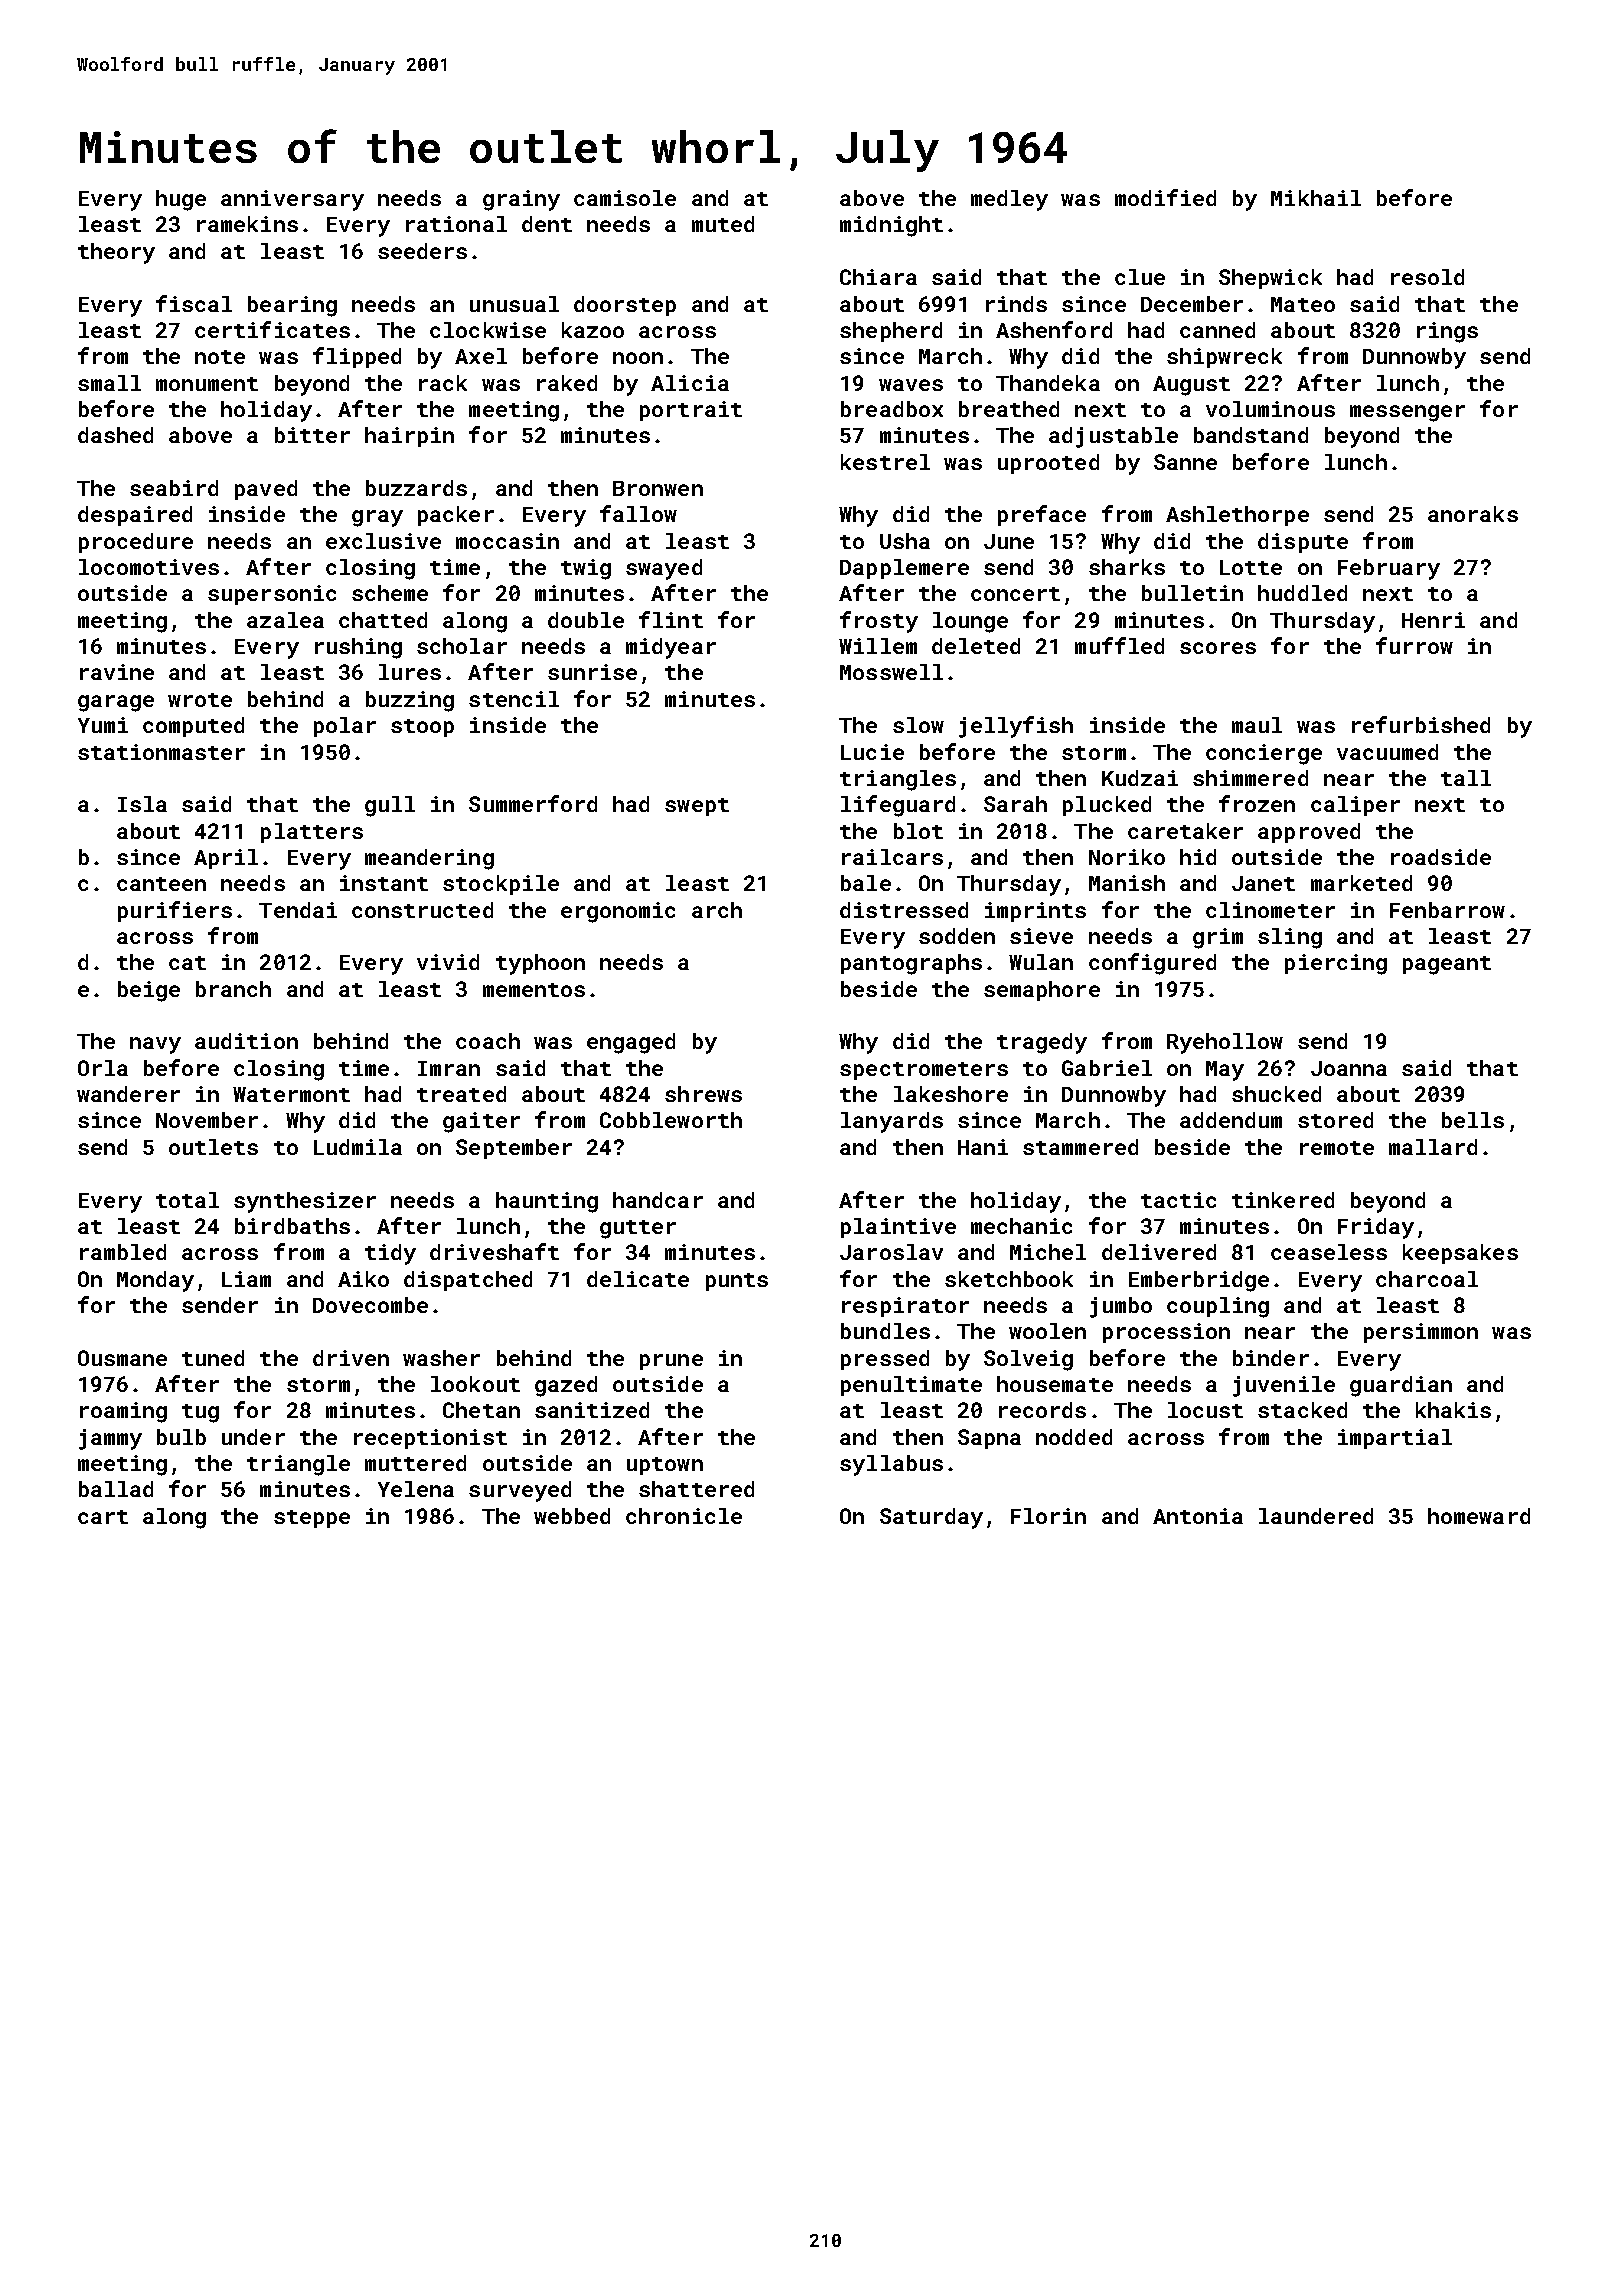  Describe the element at coordinates (1309, 833) in the page. I see `approved` at that location.
